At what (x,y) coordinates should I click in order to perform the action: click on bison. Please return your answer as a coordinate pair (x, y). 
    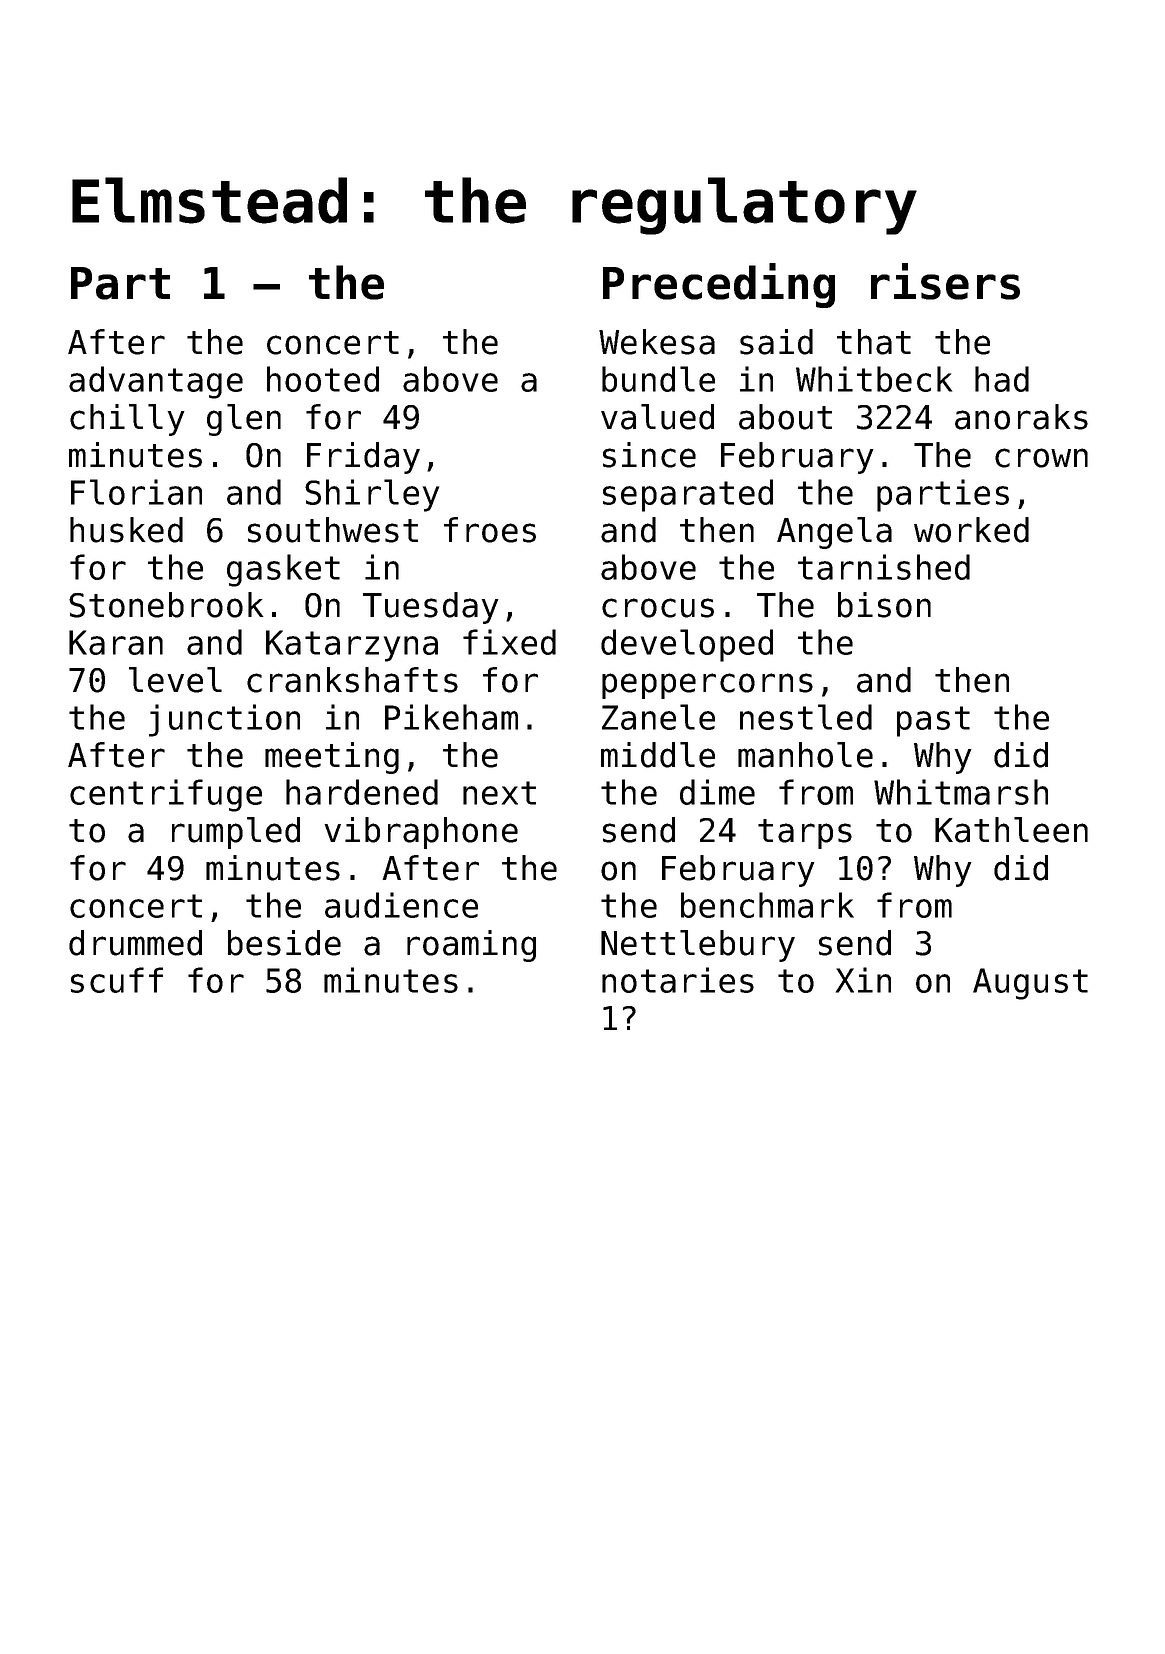
    Looking at the image, I should click on (884, 605).
